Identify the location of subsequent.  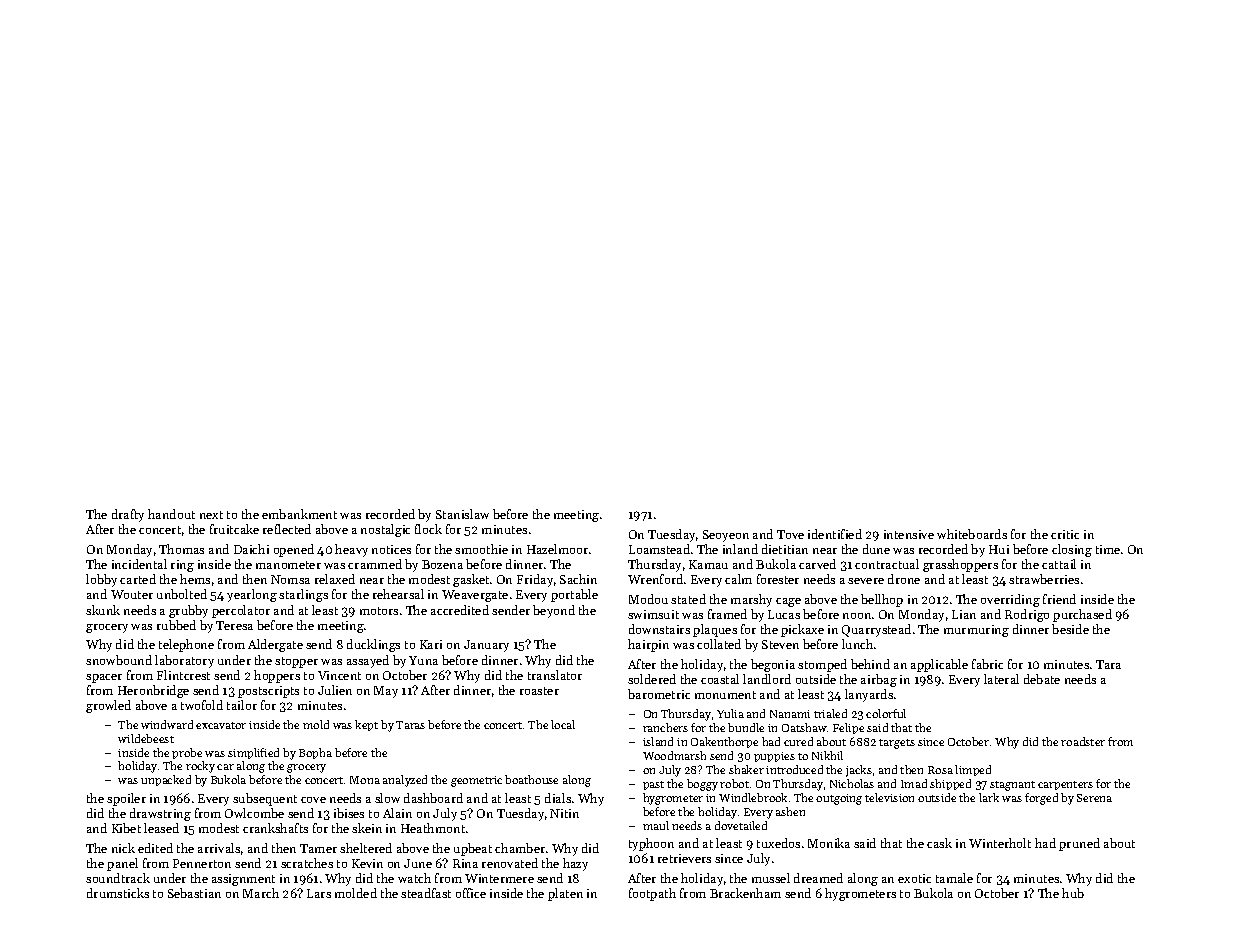
(265, 799).
